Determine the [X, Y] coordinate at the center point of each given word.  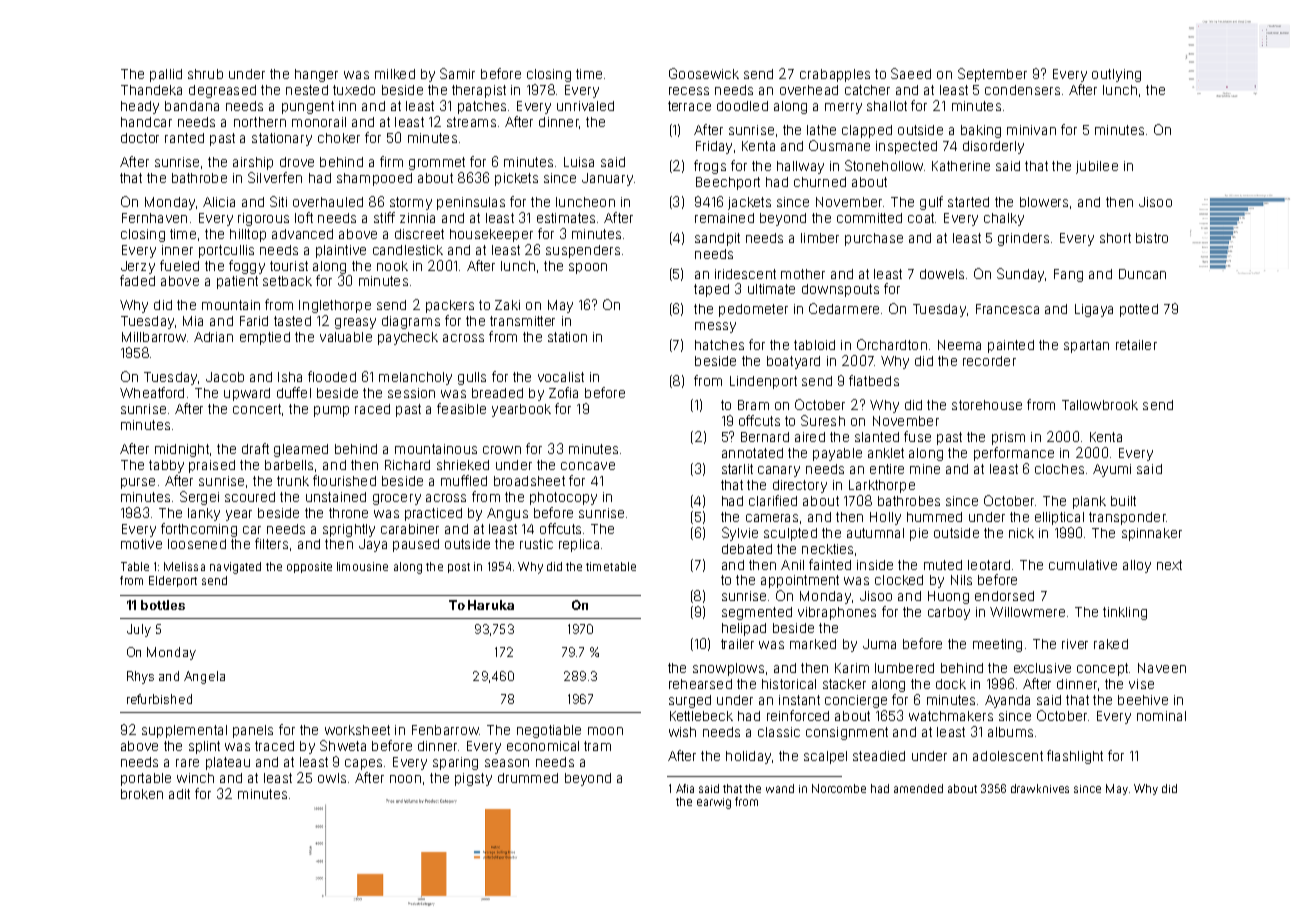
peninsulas [471, 203]
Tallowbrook [1100, 405]
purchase [874, 239]
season [507, 763]
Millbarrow [154, 337]
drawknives [1040, 788]
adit [179, 794]
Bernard [765, 437]
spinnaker [1152, 534]
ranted [184, 138]
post [459, 568]
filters [271, 543]
